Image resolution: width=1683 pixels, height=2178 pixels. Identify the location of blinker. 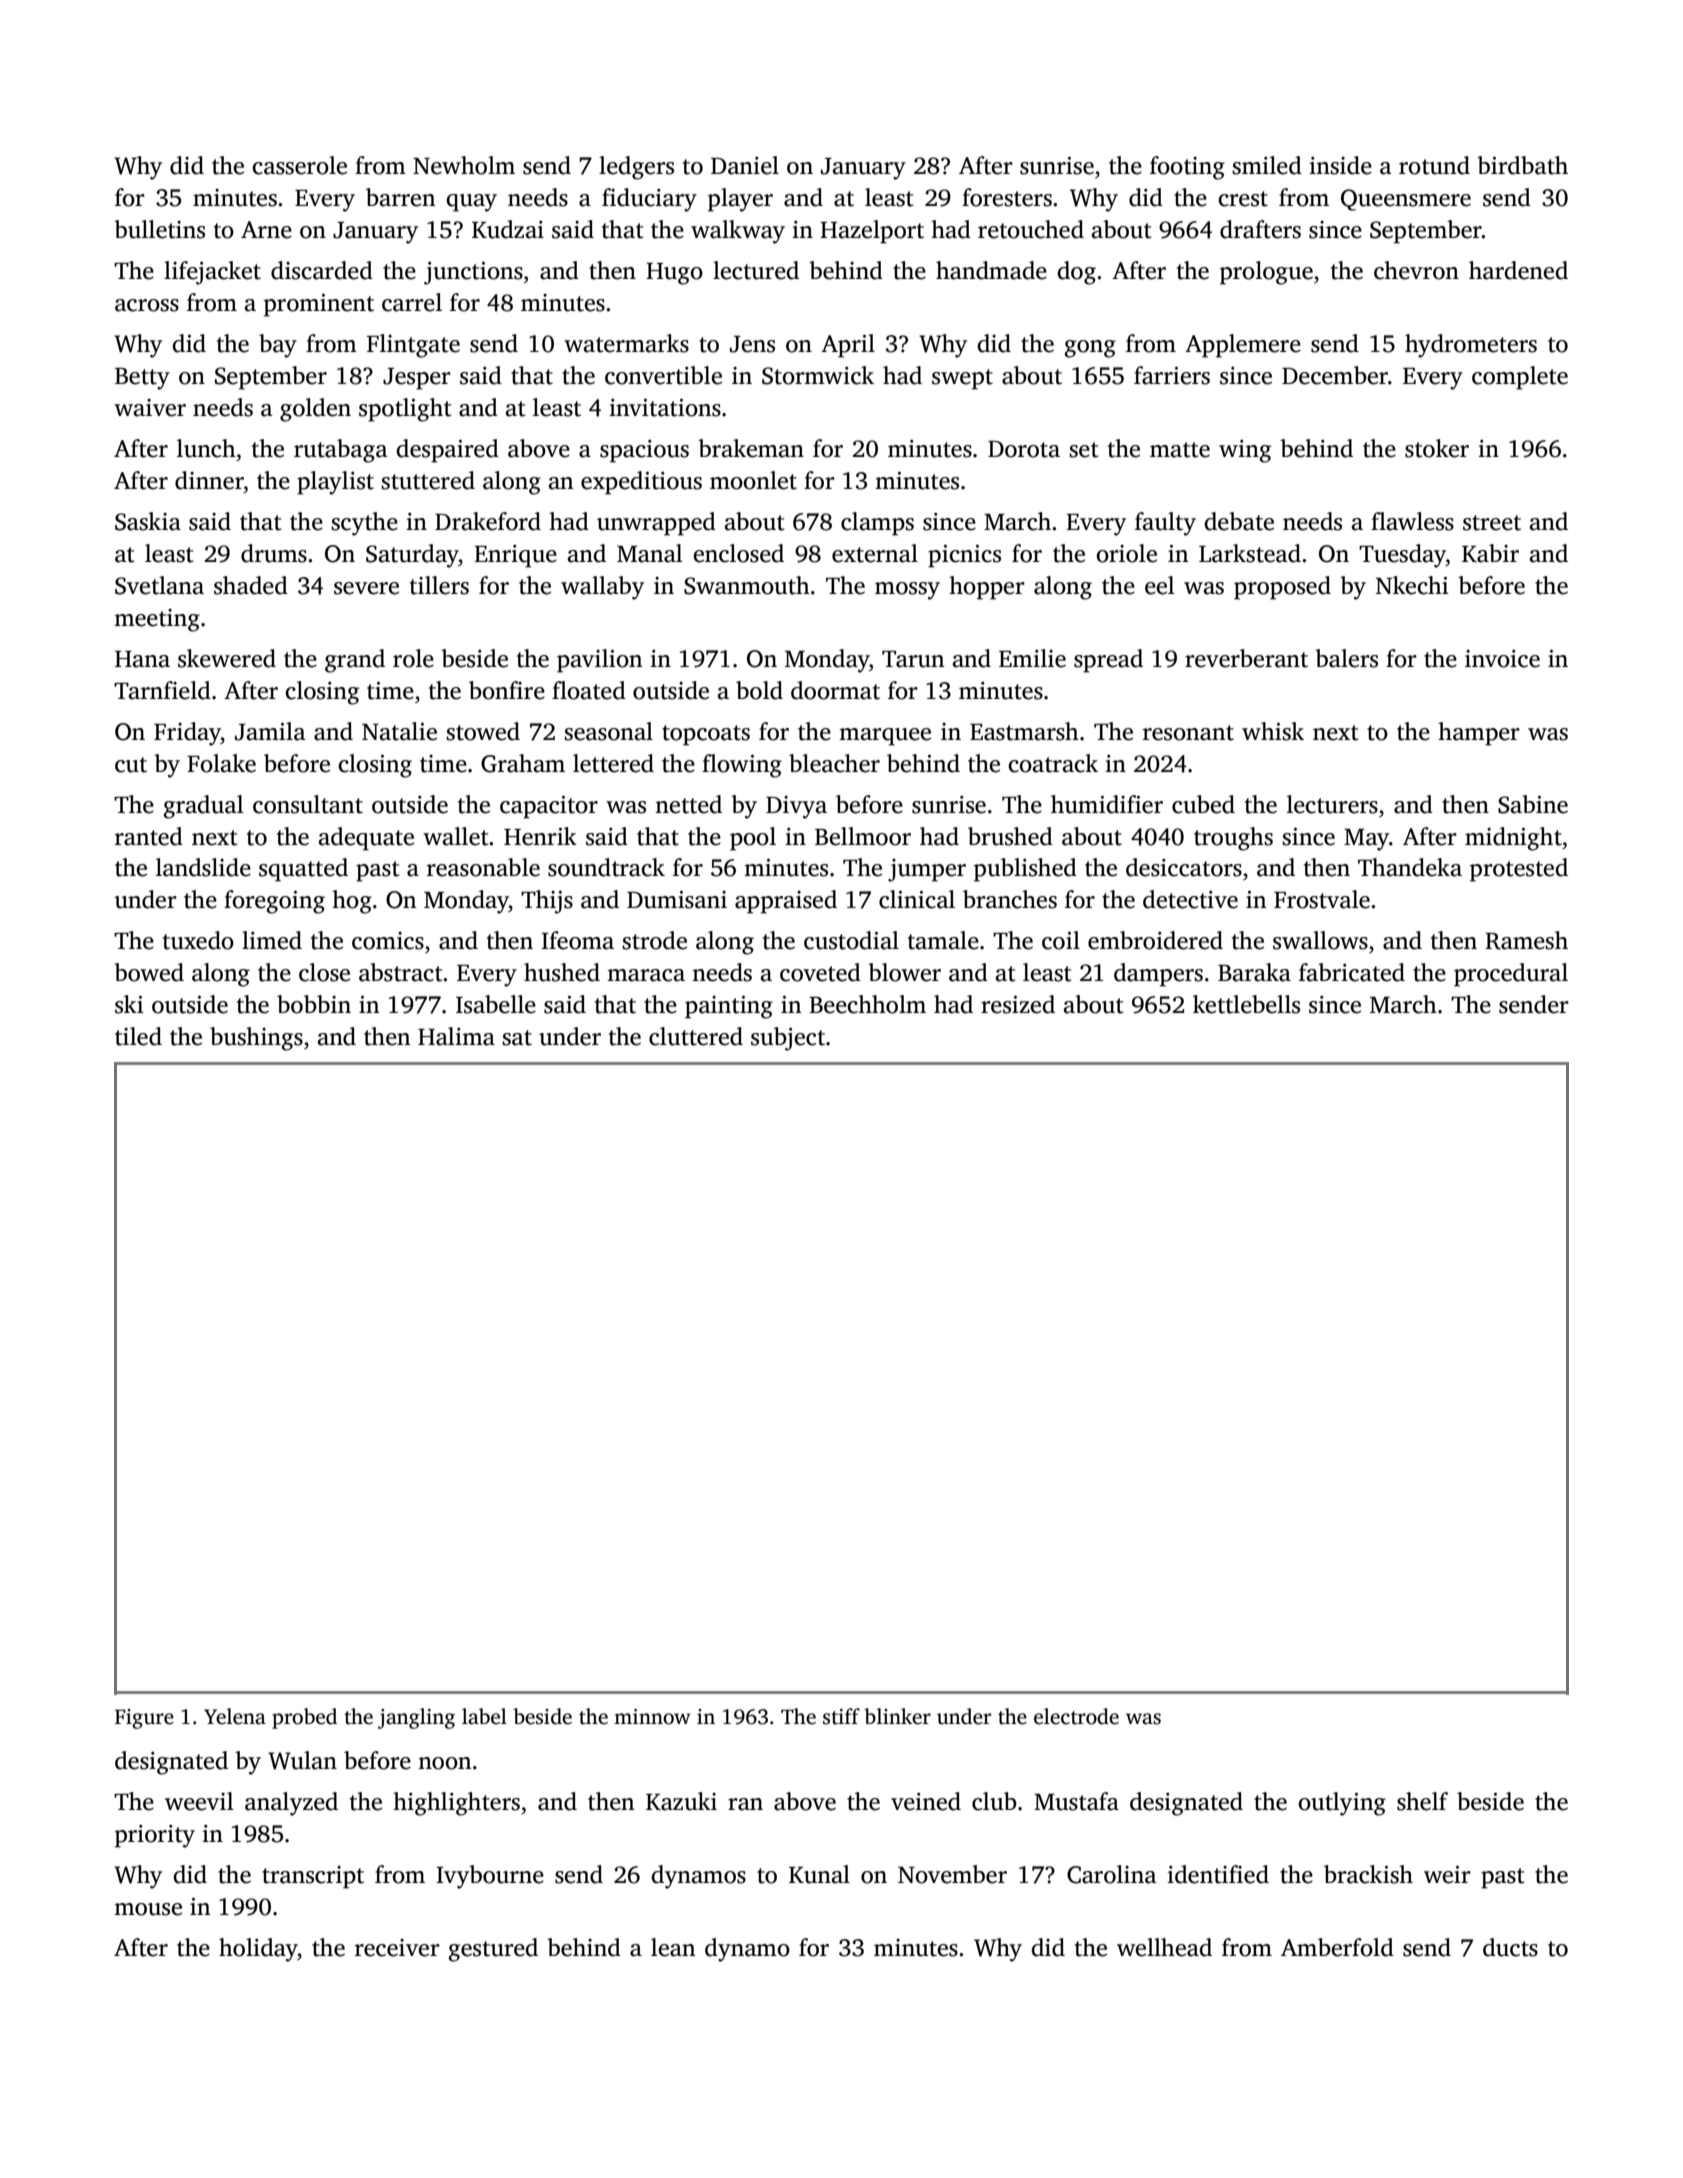
(897, 1716).
